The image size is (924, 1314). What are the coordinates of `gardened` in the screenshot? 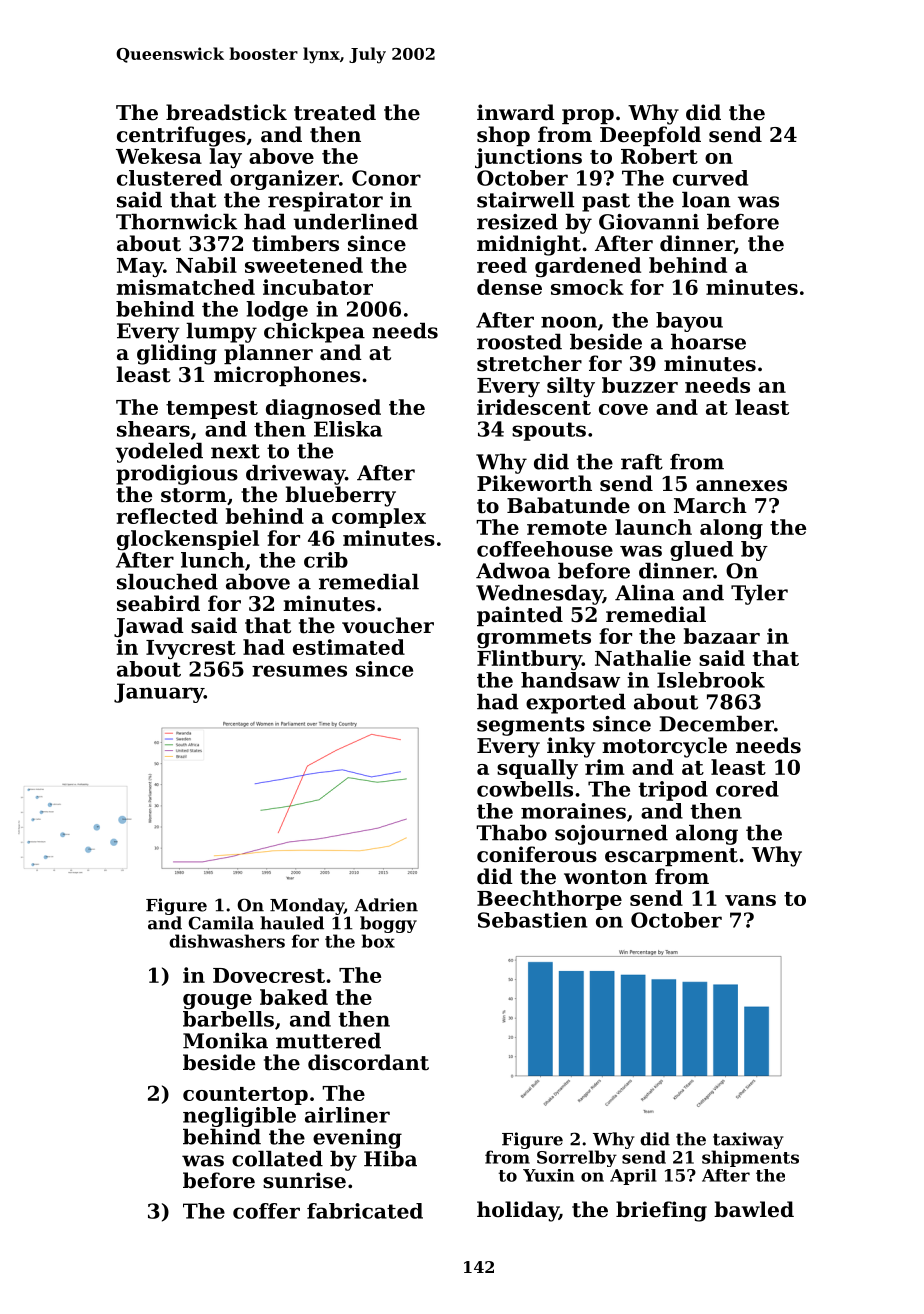 It's located at (588, 267).
